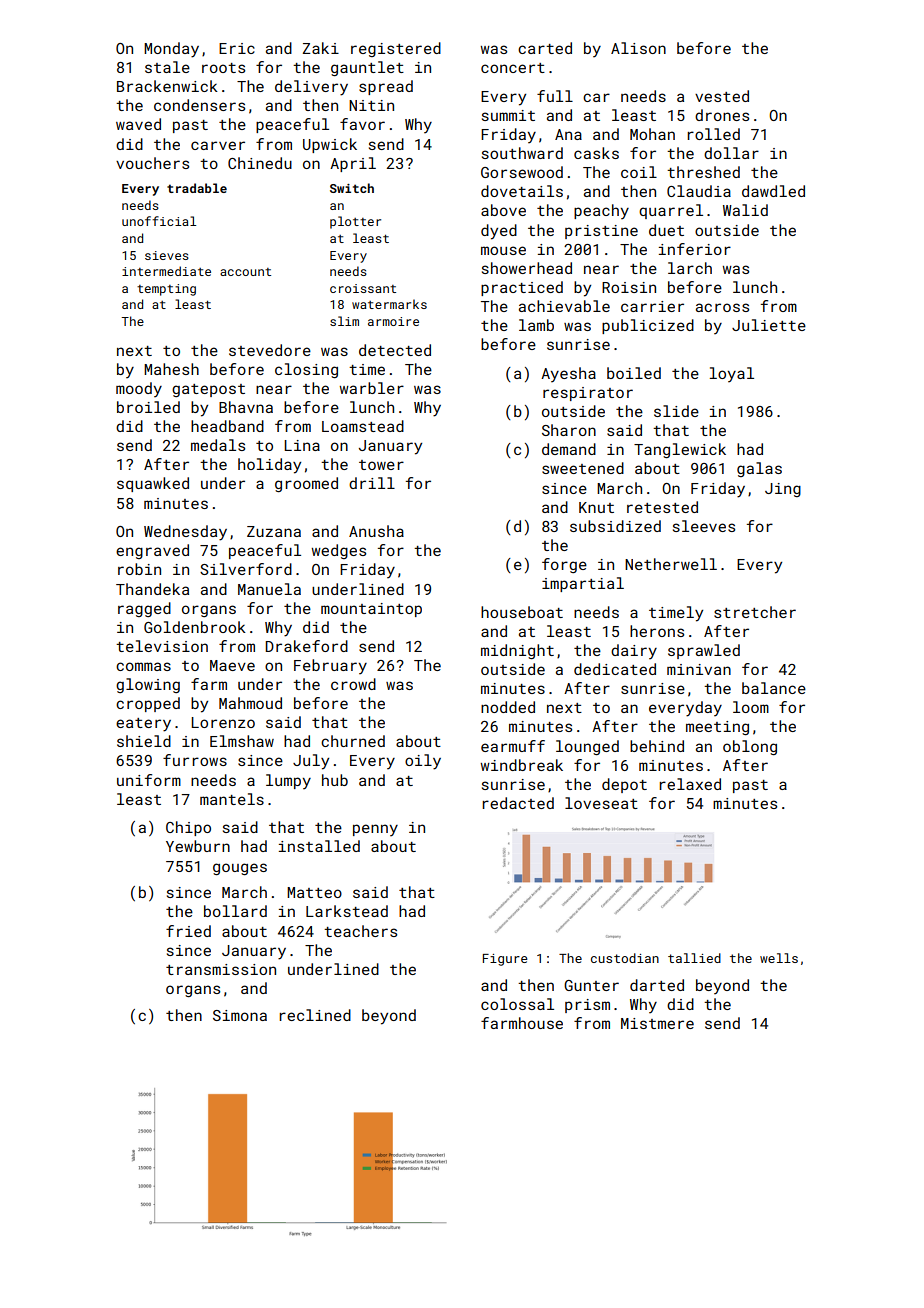 Image resolution: width=924 pixels, height=1308 pixels. Describe the element at coordinates (569, 449) in the screenshot. I see `demand` at that location.
